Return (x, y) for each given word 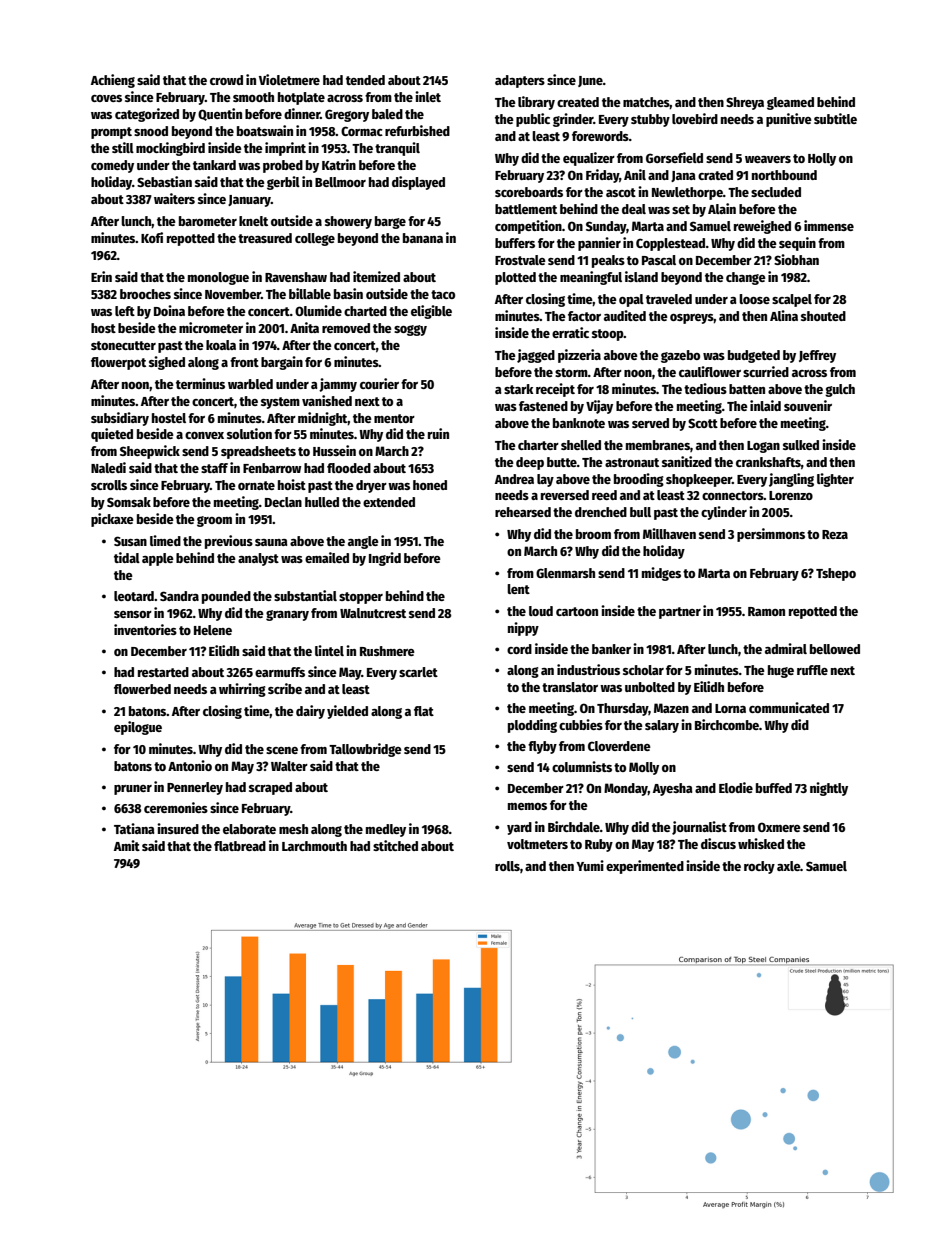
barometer (208, 221)
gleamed (790, 103)
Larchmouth (314, 846)
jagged (536, 356)
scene (282, 750)
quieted (112, 435)
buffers (515, 243)
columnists (582, 766)
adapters (520, 81)
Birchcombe (727, 724)
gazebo (680, 356)
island (641, 276)
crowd (226, 80)
